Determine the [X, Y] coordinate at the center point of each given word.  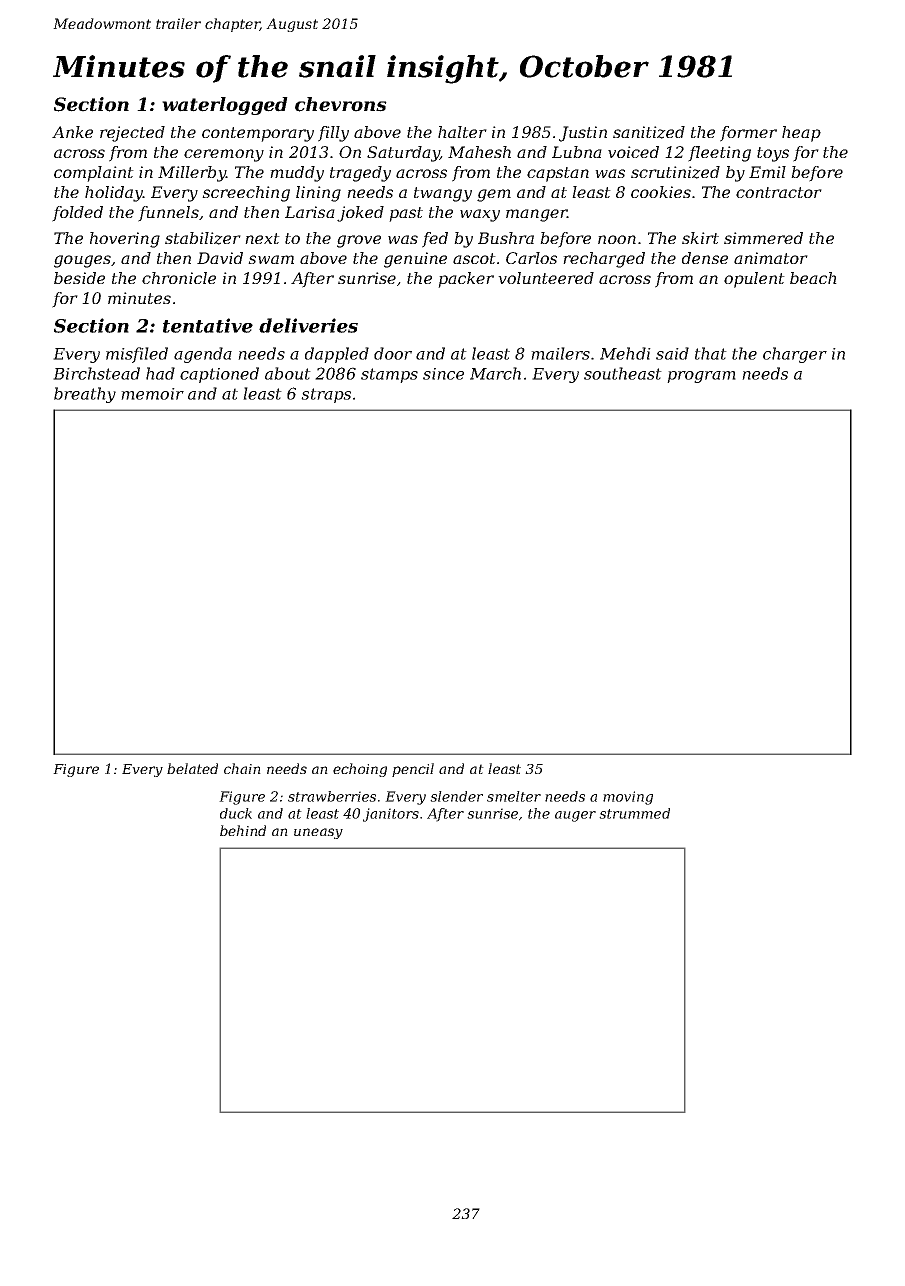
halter [462, 132]
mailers [560, 353]
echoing [360, 770]
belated [192, 768]
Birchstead [96, 373]
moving [628, 798]
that [711, 353]
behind [243, 830]
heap [801, 134]
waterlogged [225, 106]
